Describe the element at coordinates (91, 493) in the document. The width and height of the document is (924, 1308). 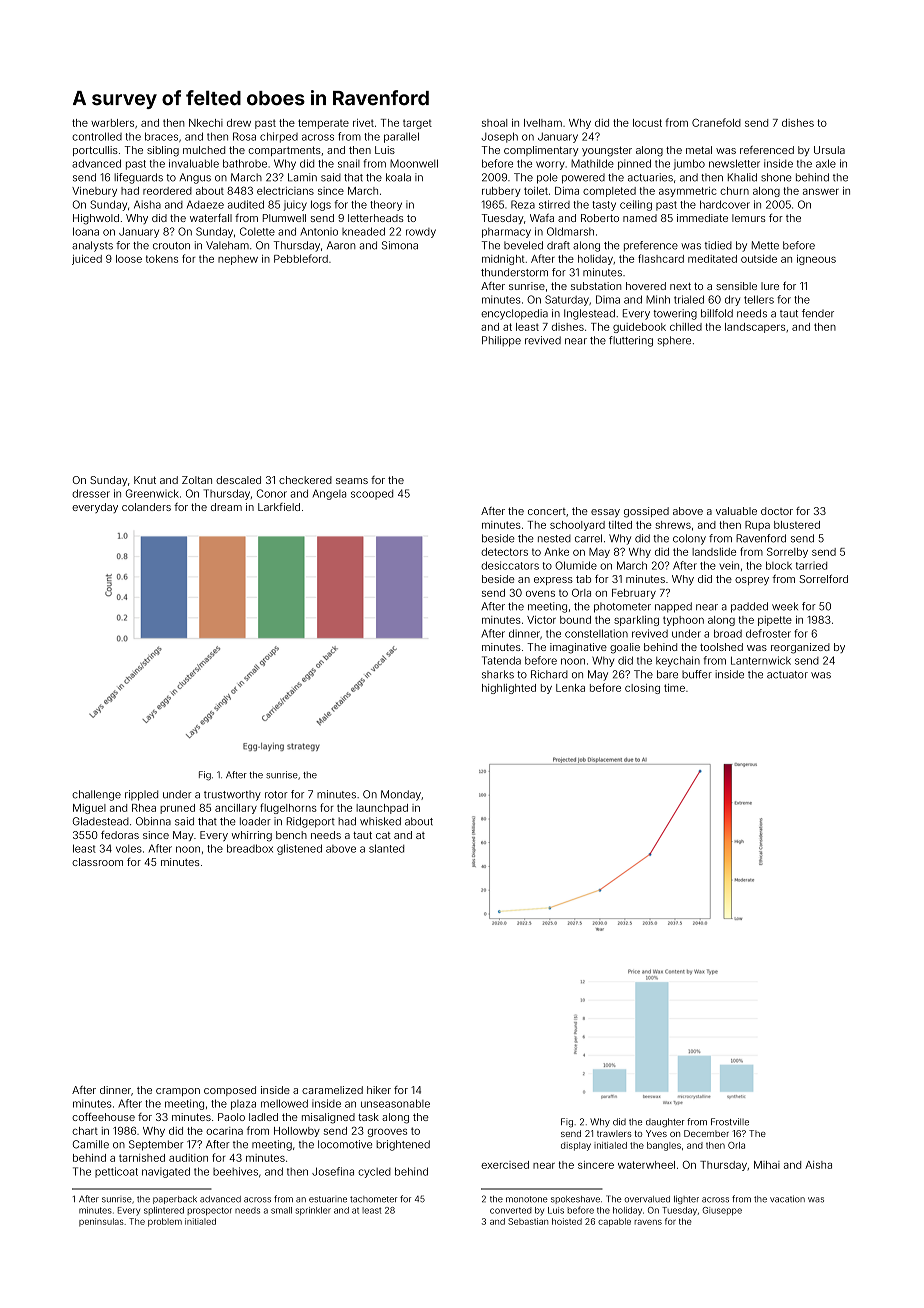
I see `dresser` at that location.
